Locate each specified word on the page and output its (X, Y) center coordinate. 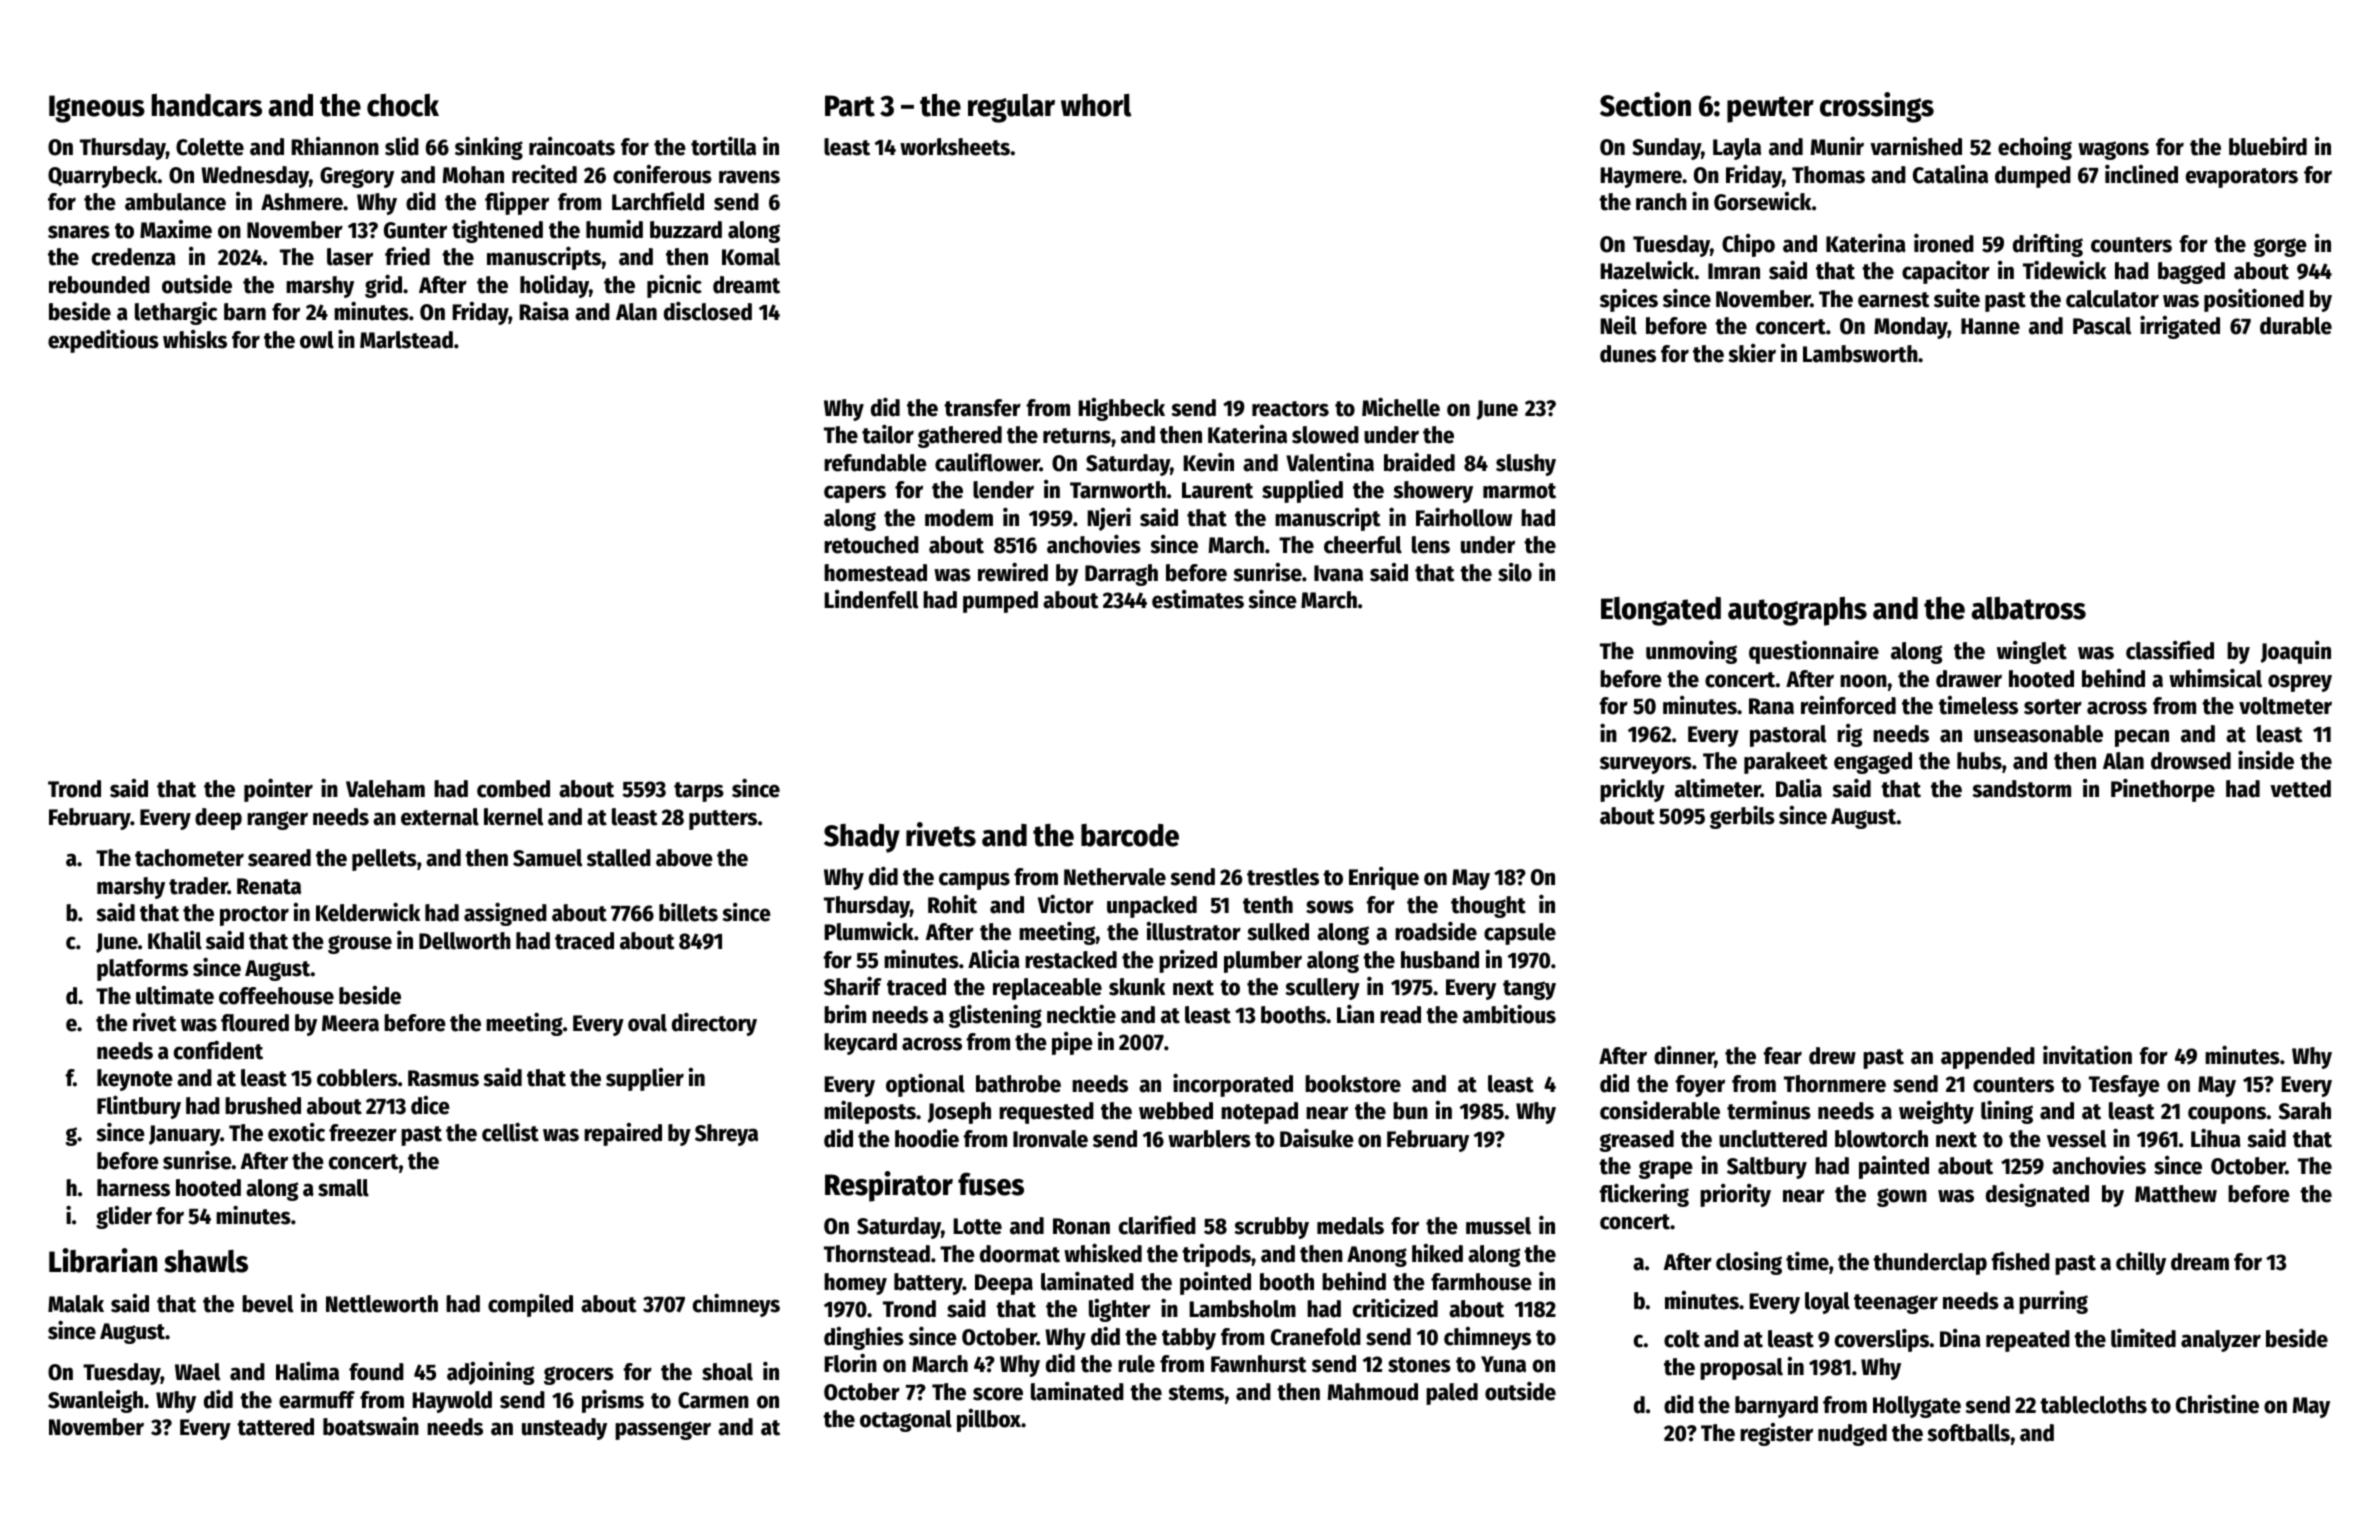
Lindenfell (871, 599)
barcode (1130, 835)
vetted (2300, 789)
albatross (2028, 608)
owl (317, 340)
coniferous (662, 174)
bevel (267, 1304)
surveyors (1646, 765)
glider (124, 1217)
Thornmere (1835, 1084)
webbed (1176, 1111)
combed (513, 789)
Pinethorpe (2163, 790)
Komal (751, 257)
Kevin (1208, 462)
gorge (2280, 247)
